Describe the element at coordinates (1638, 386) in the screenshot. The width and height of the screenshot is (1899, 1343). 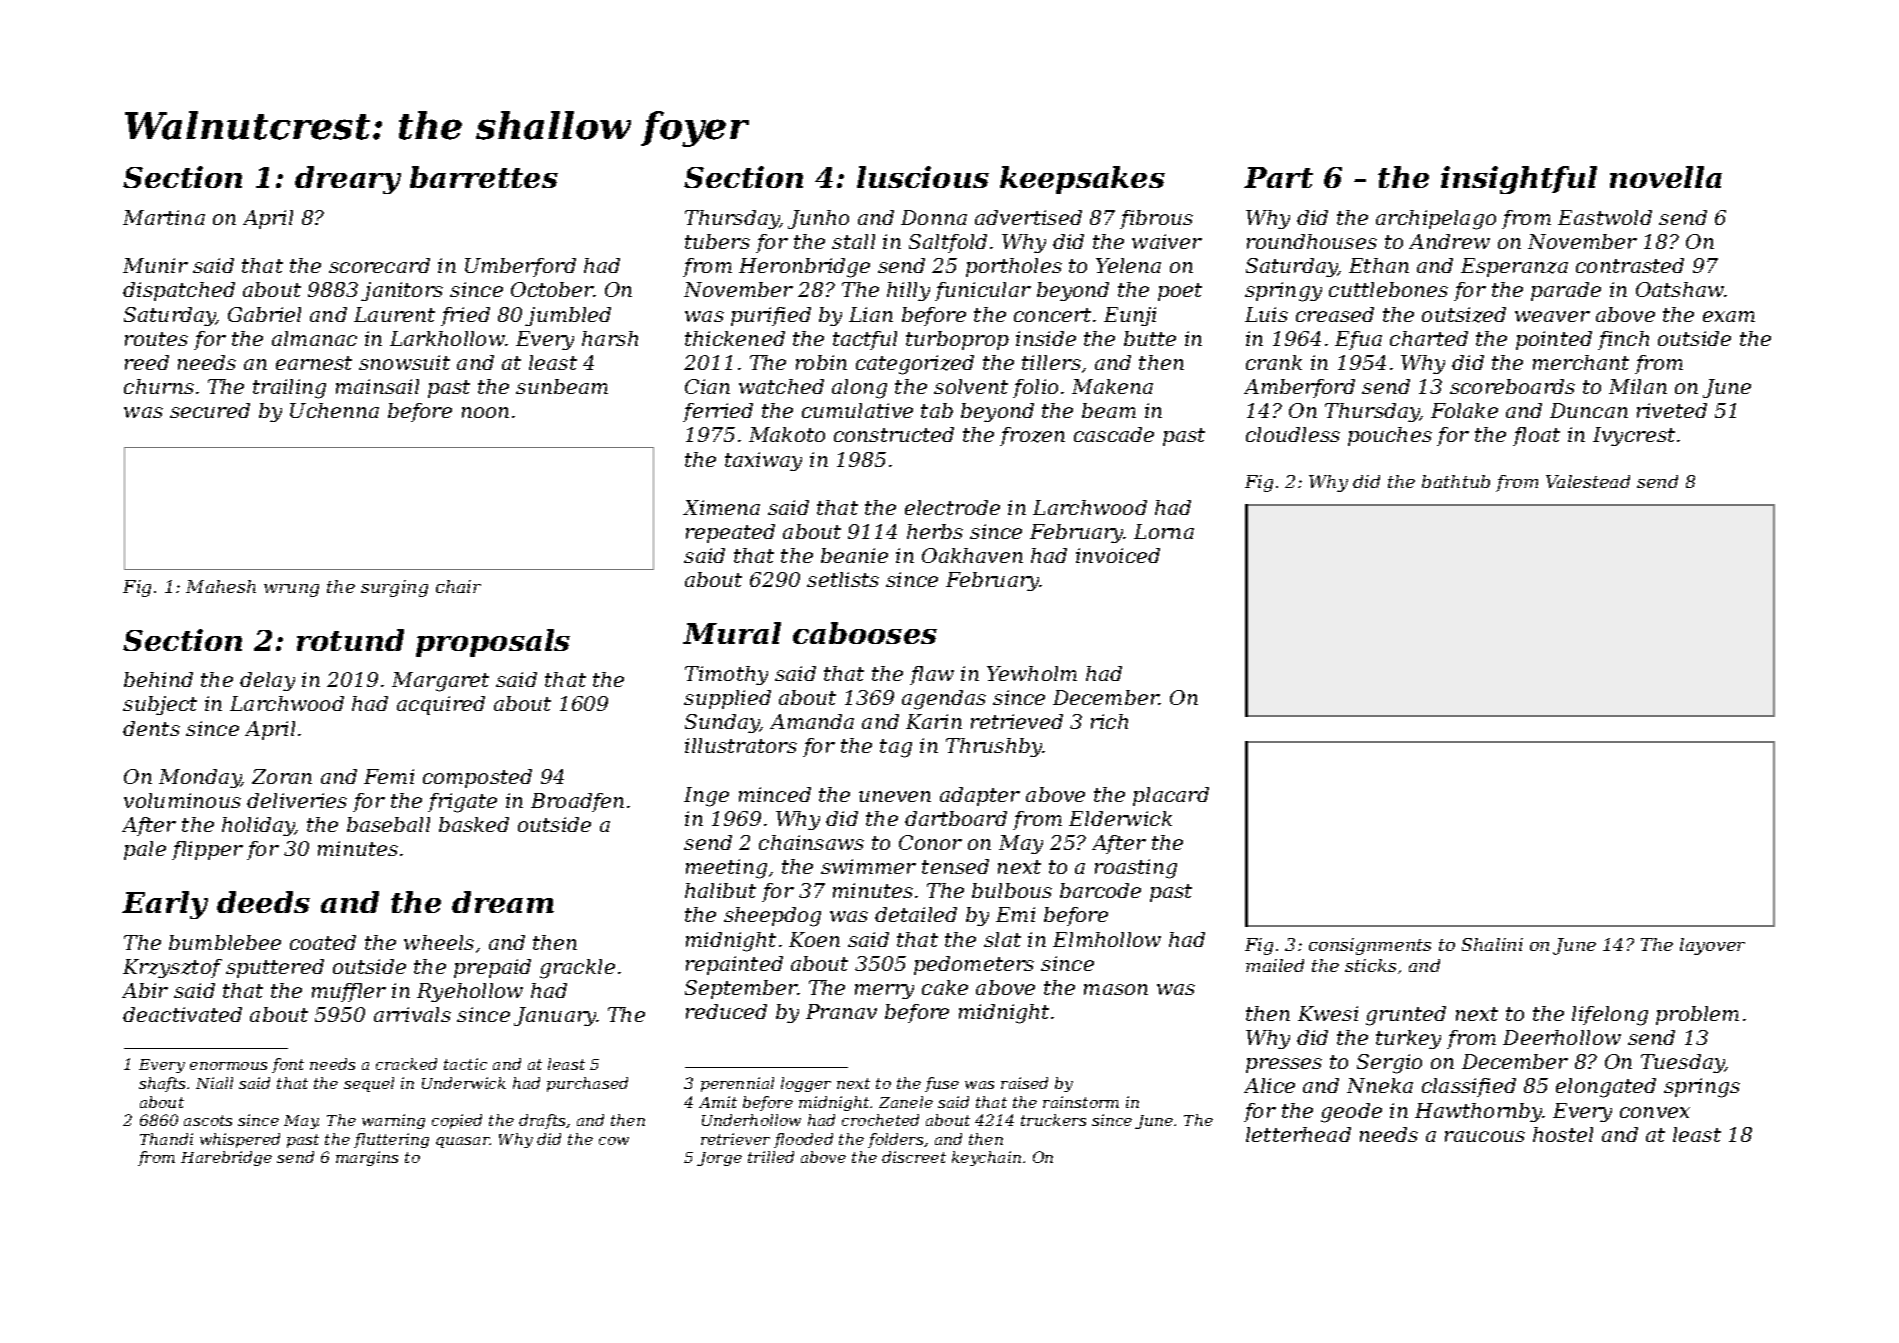
I see `Milan` at that location.
